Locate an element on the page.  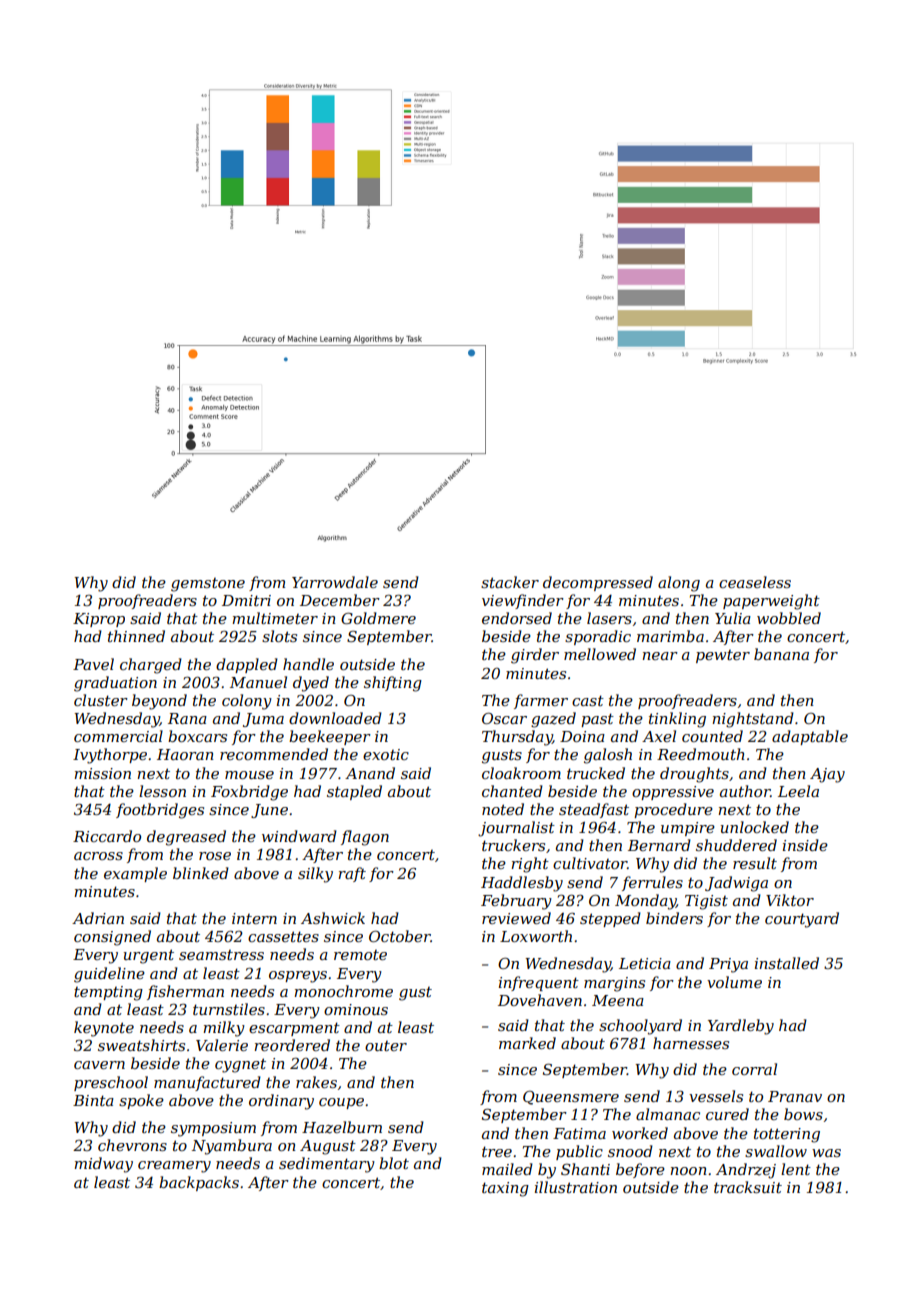
marked is located at coordinates (527, 1043).
